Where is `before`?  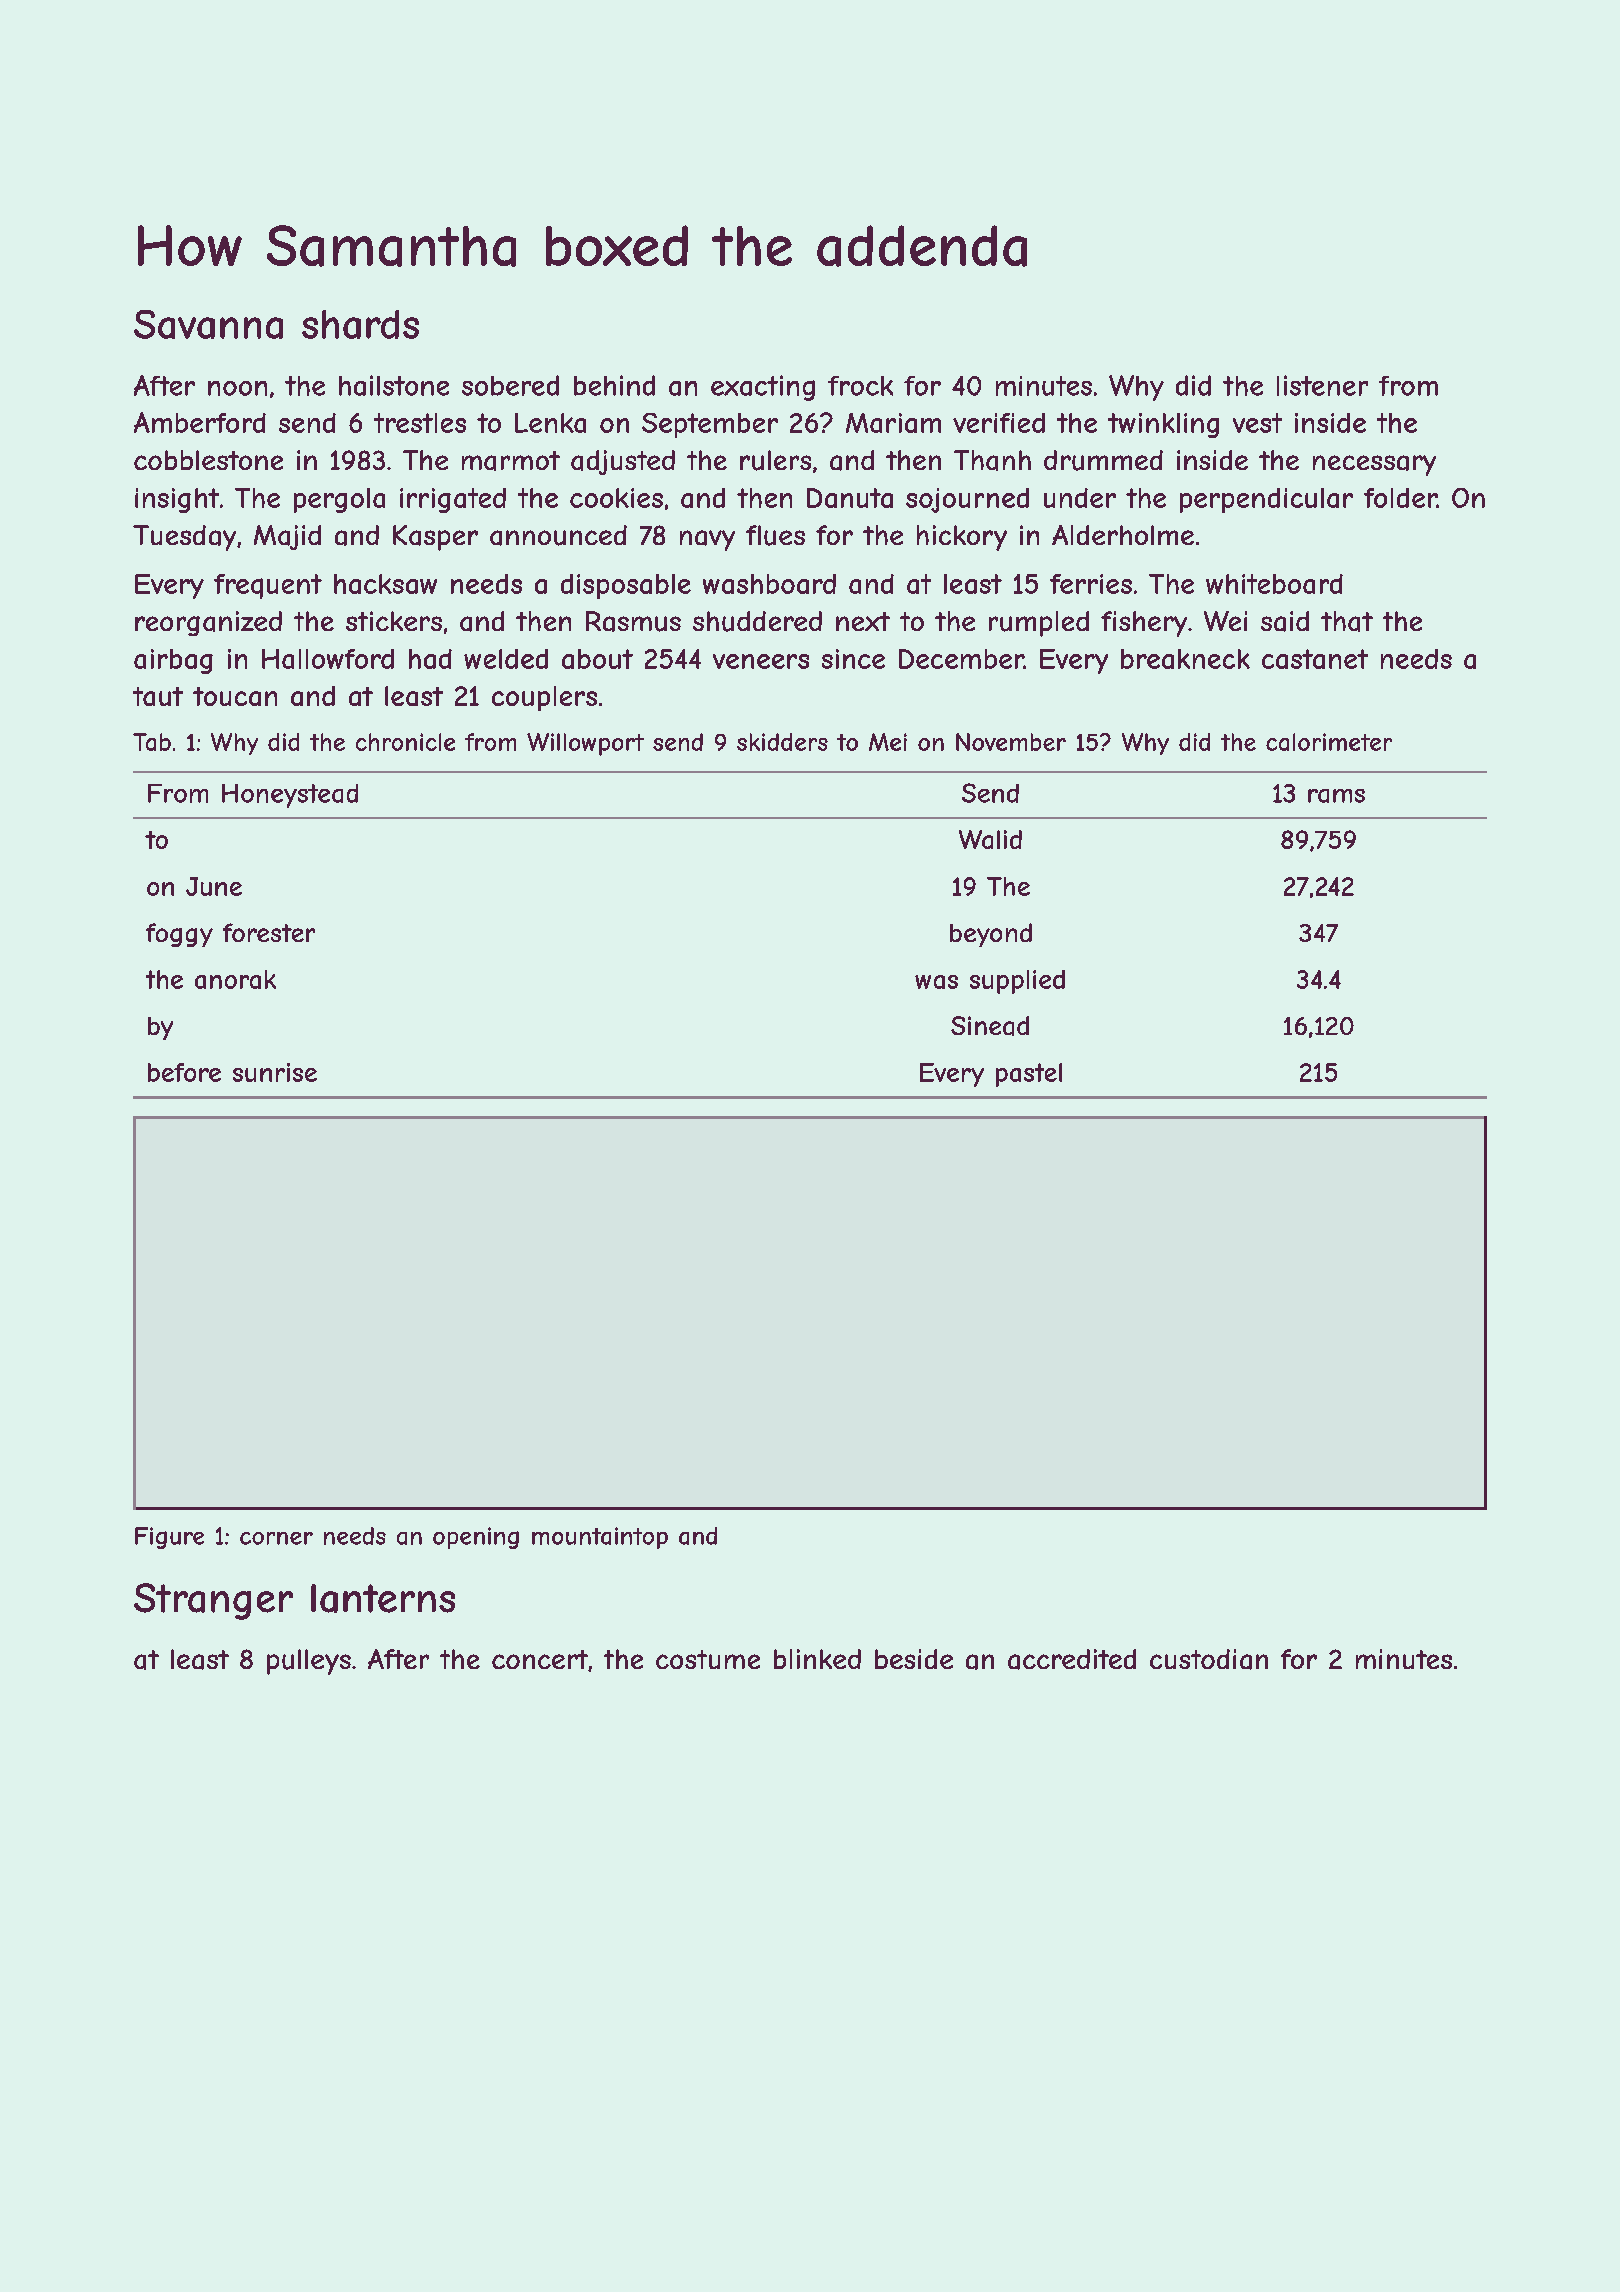 before is located at coordinates (184, 1072).
